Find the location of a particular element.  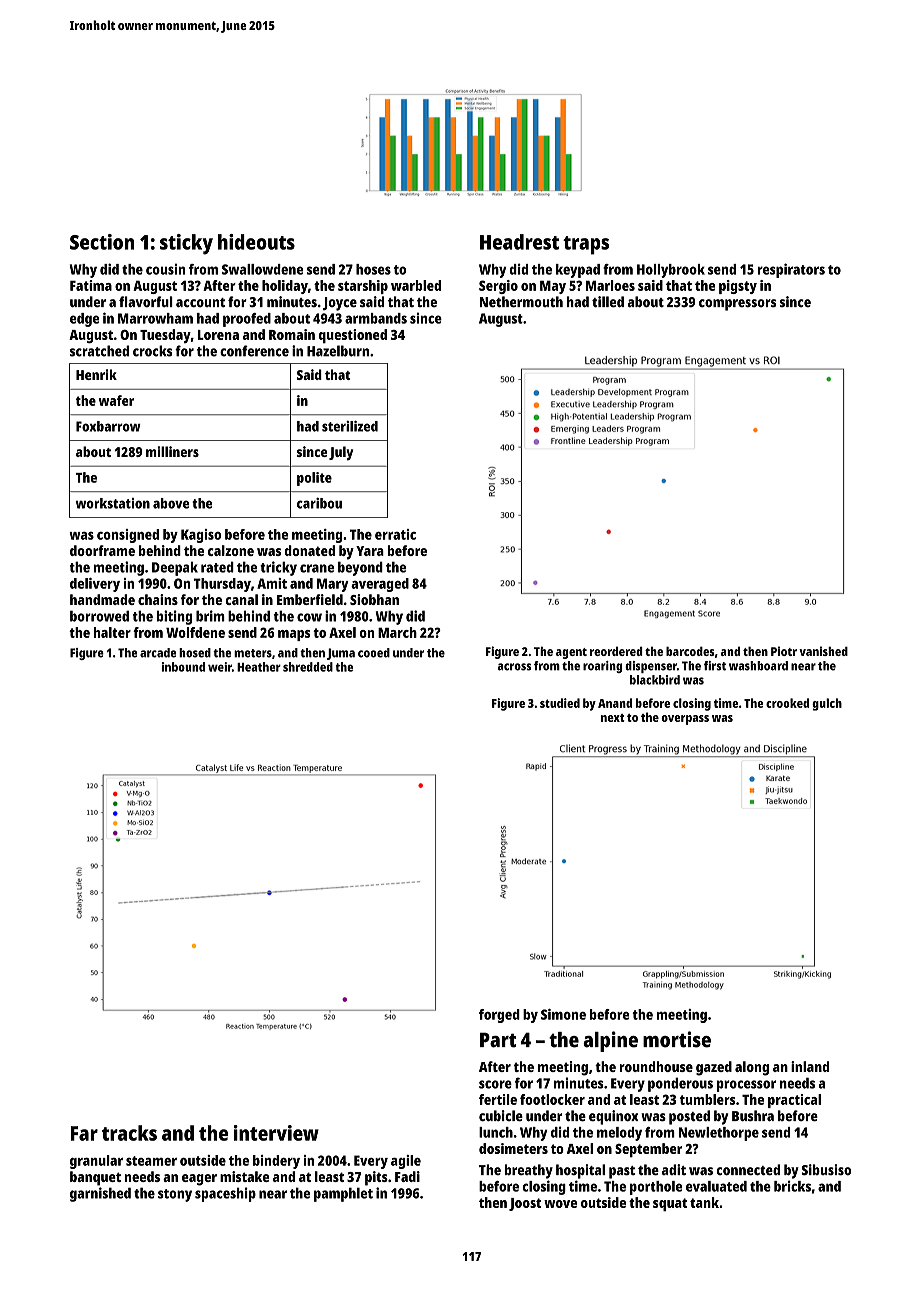

hideouts is located at coordinates (256, 242).
